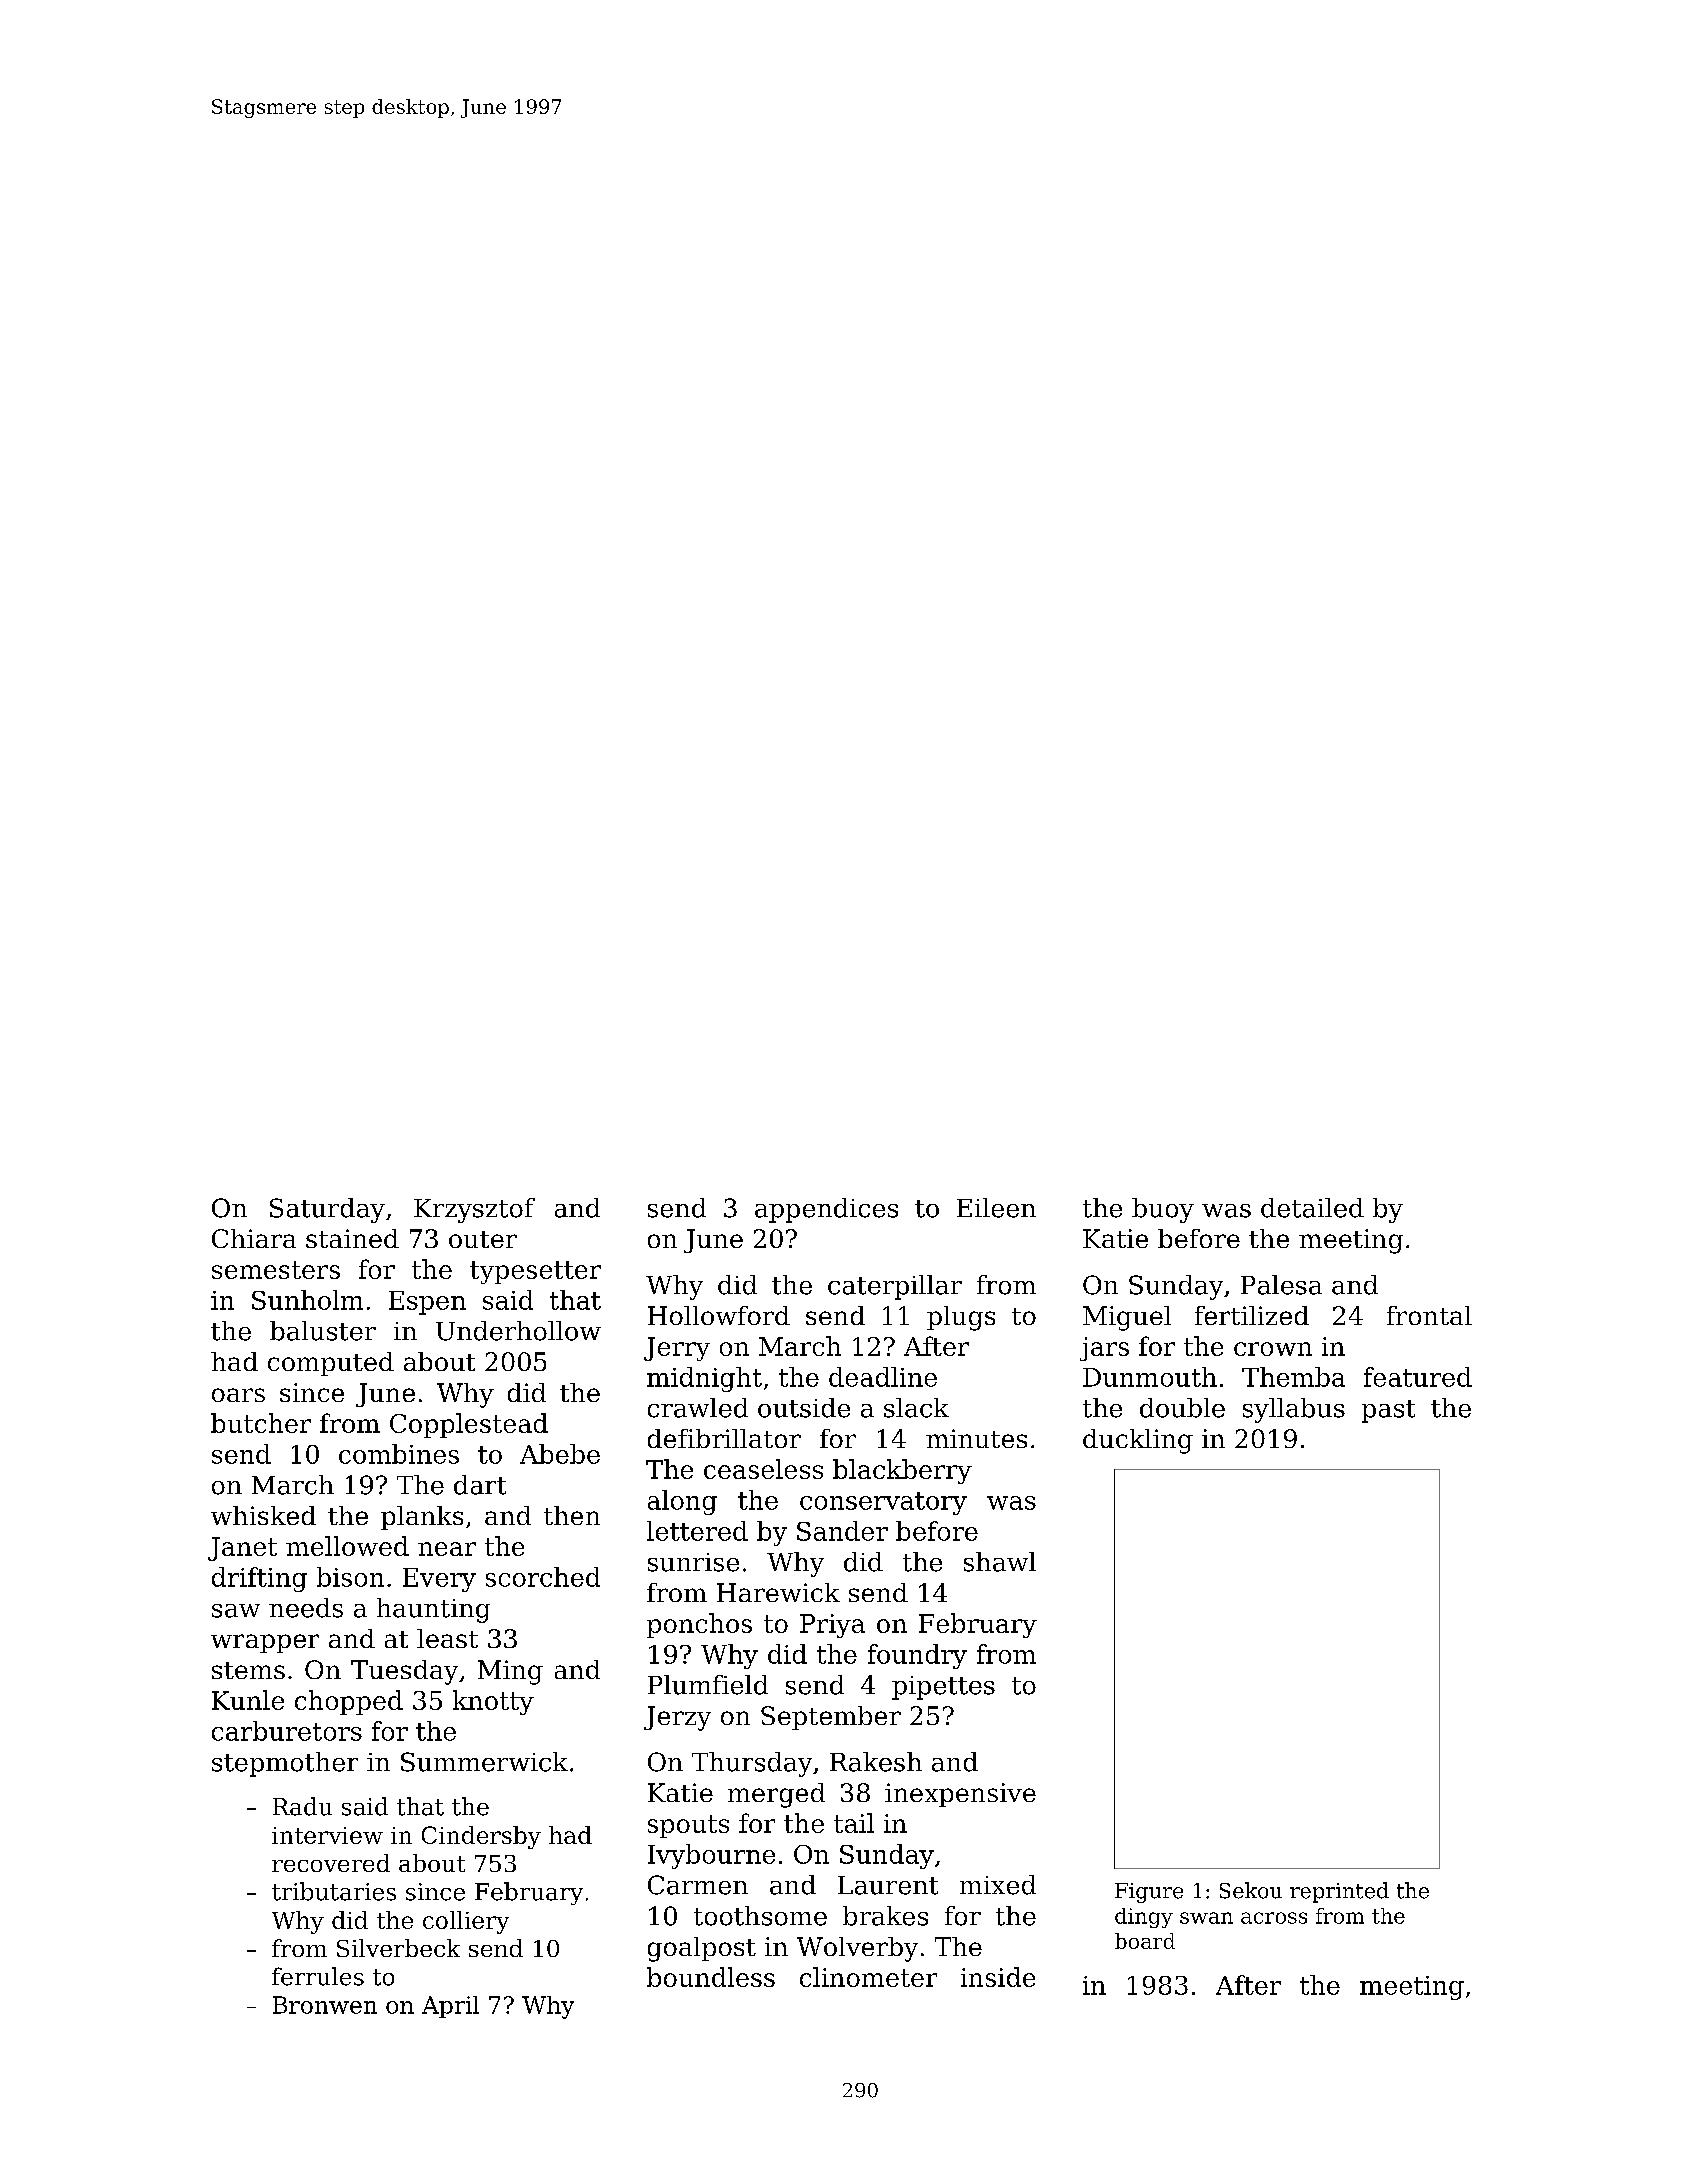  I want to click on syllabus, so click(1294, 1410).
